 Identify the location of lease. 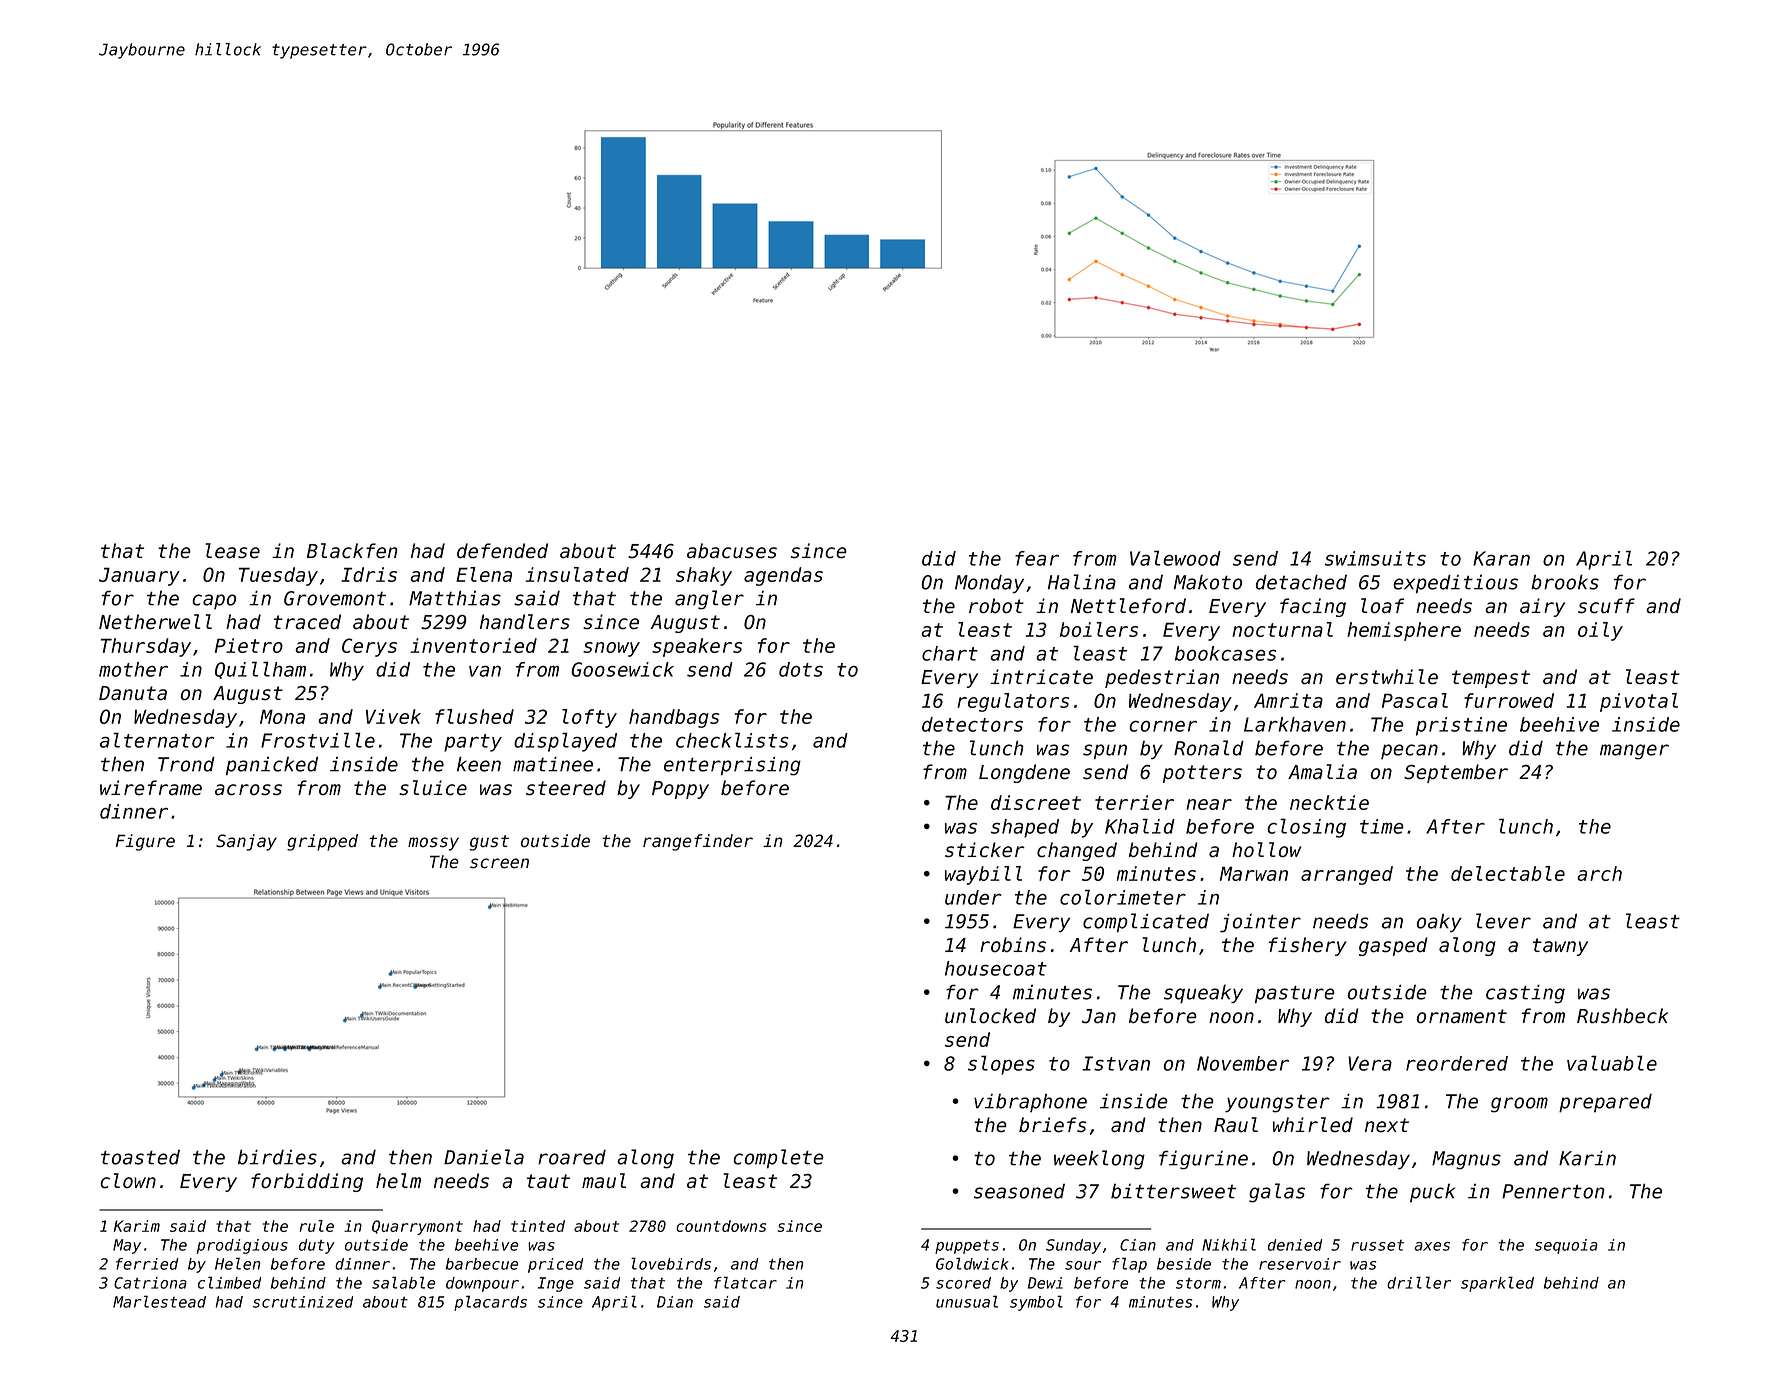
(233, 550).
